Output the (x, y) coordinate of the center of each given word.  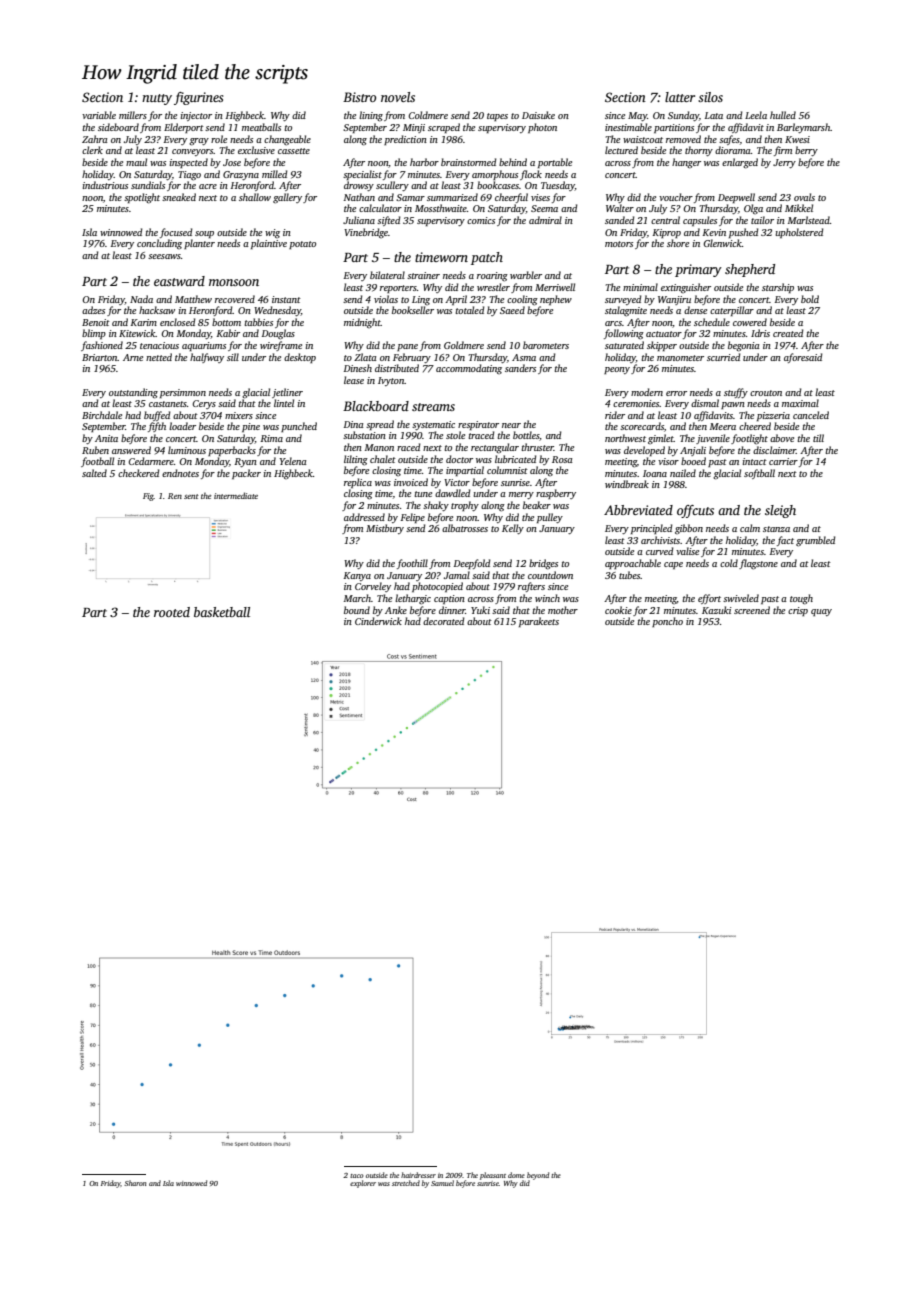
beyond (538, 1176)
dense (695, 310)
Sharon (135, 1183)
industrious (105, 185)
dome (516, 1175)
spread (380, 425)
